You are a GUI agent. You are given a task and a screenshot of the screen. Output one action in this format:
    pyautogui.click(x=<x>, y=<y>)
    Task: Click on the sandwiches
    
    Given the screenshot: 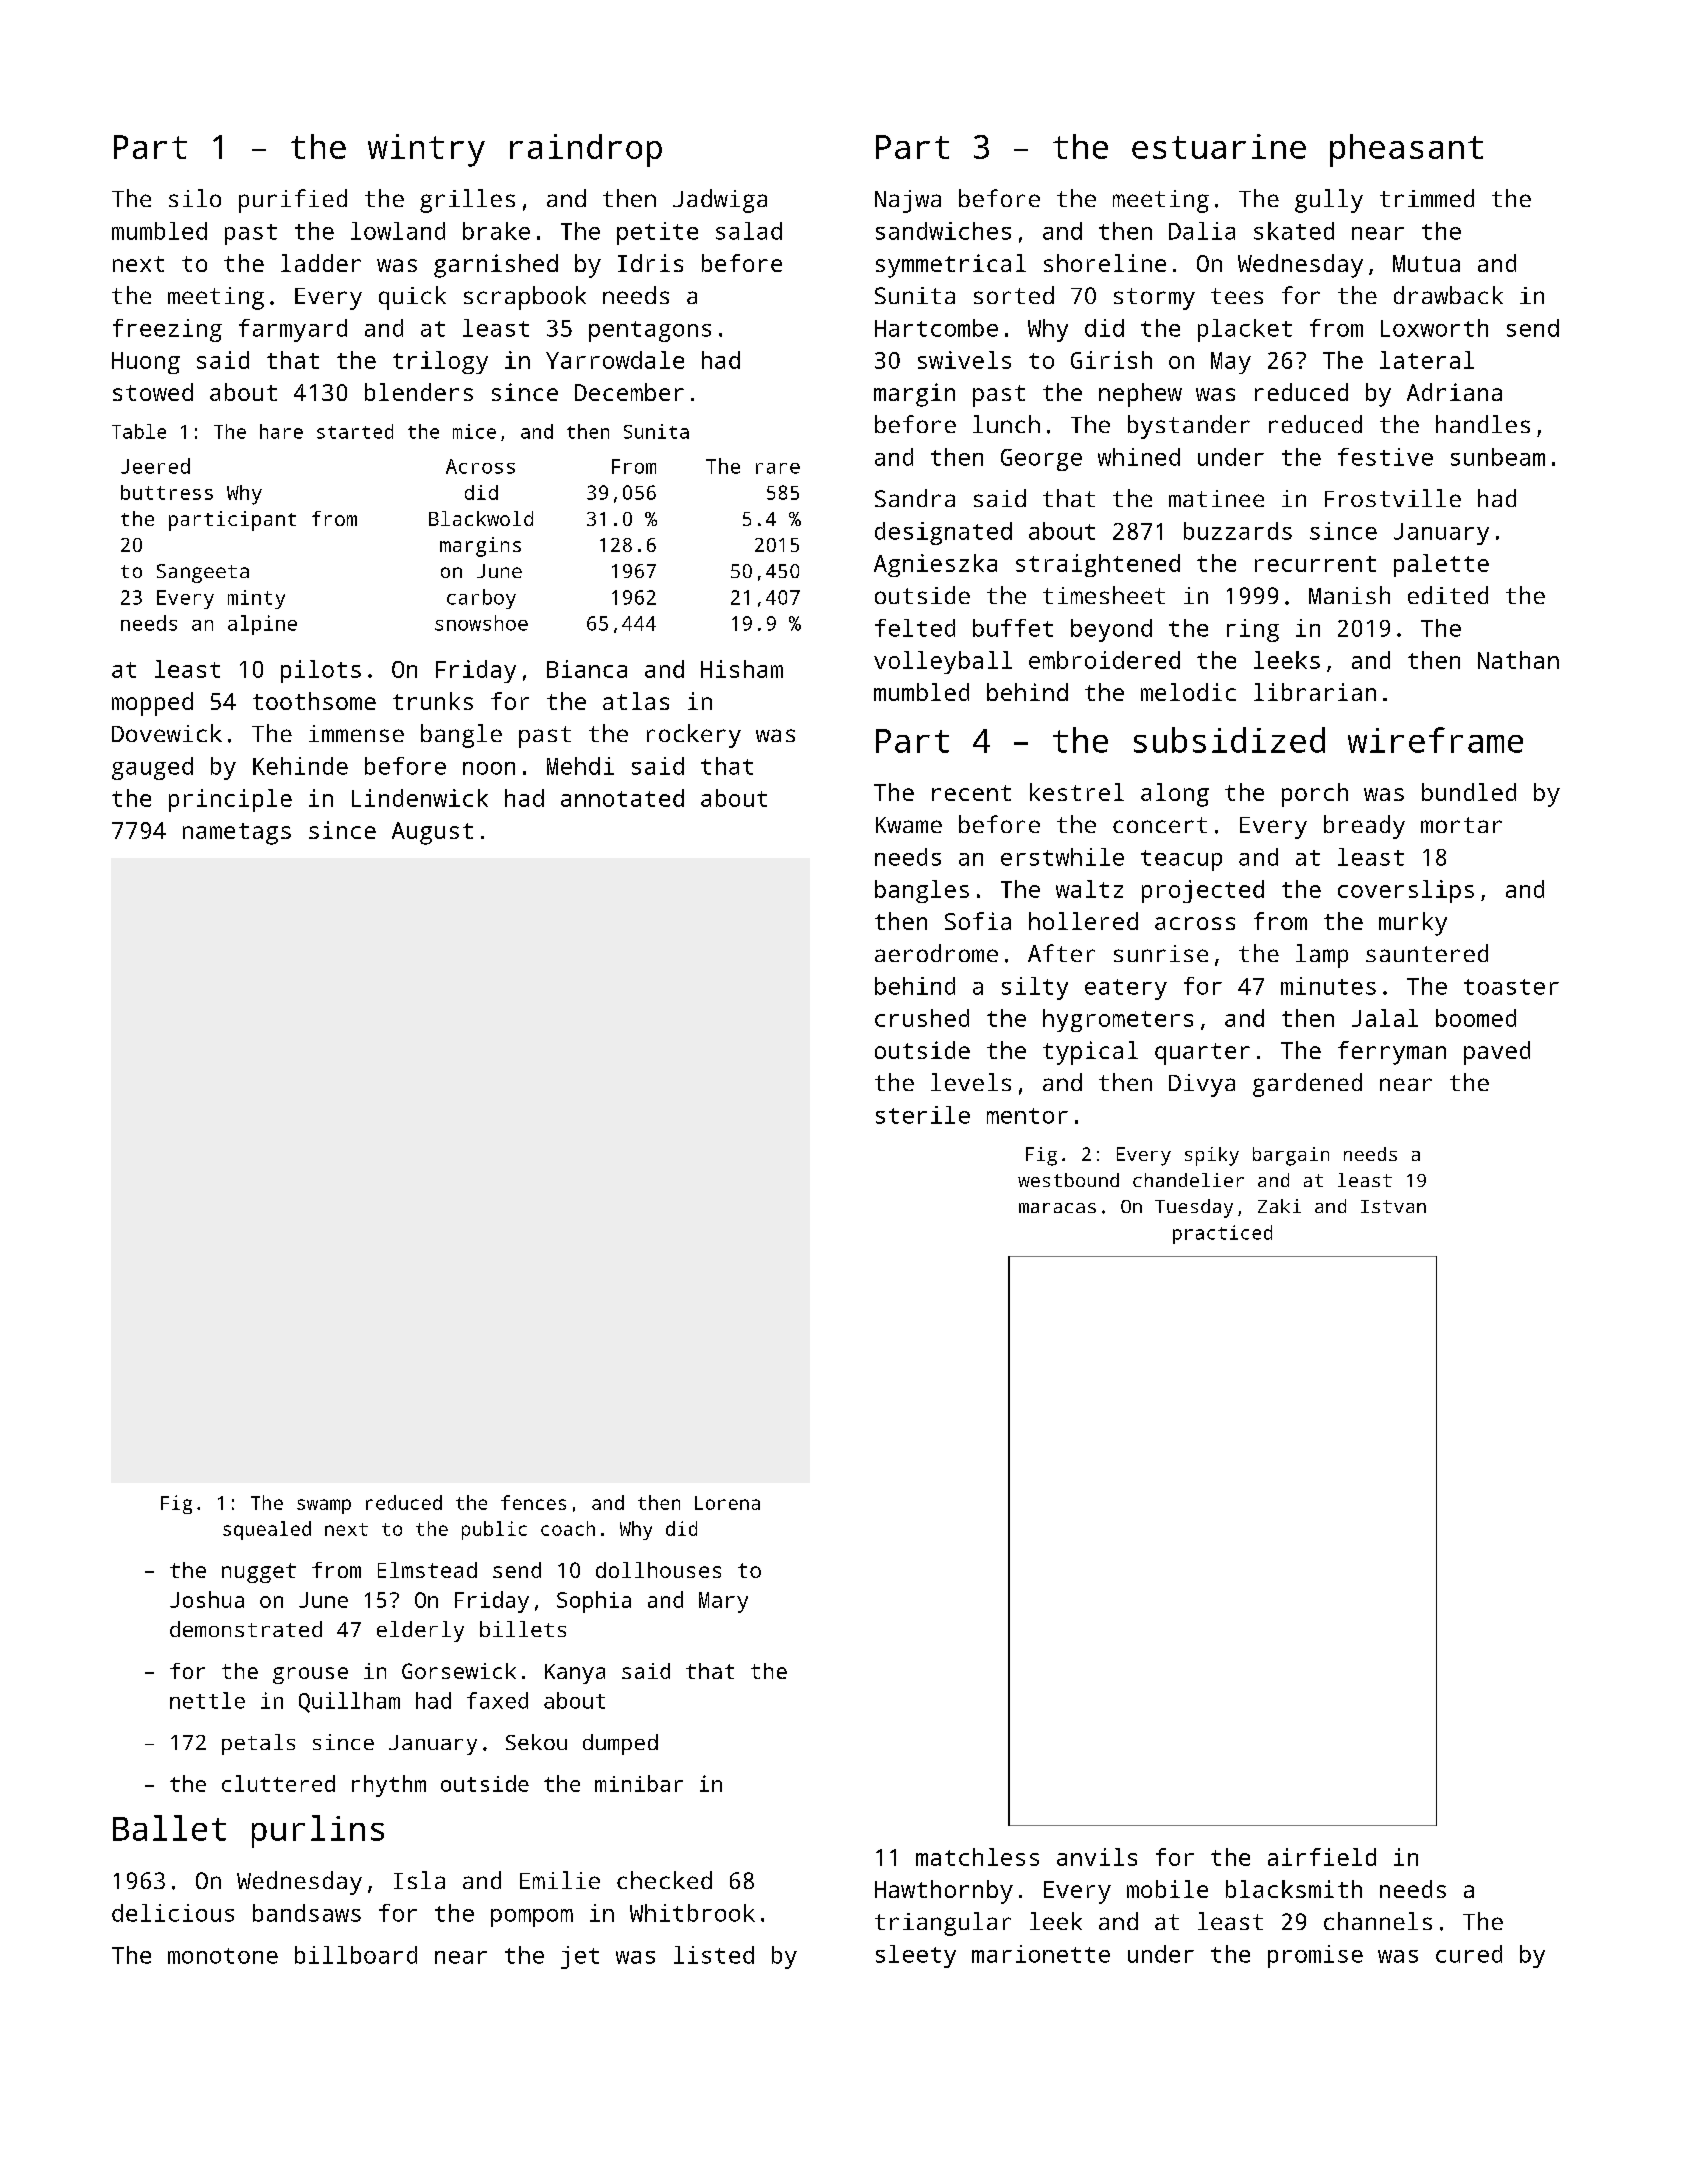 What is the action you would take?
    pyautogui.click(x=943, y=231)
